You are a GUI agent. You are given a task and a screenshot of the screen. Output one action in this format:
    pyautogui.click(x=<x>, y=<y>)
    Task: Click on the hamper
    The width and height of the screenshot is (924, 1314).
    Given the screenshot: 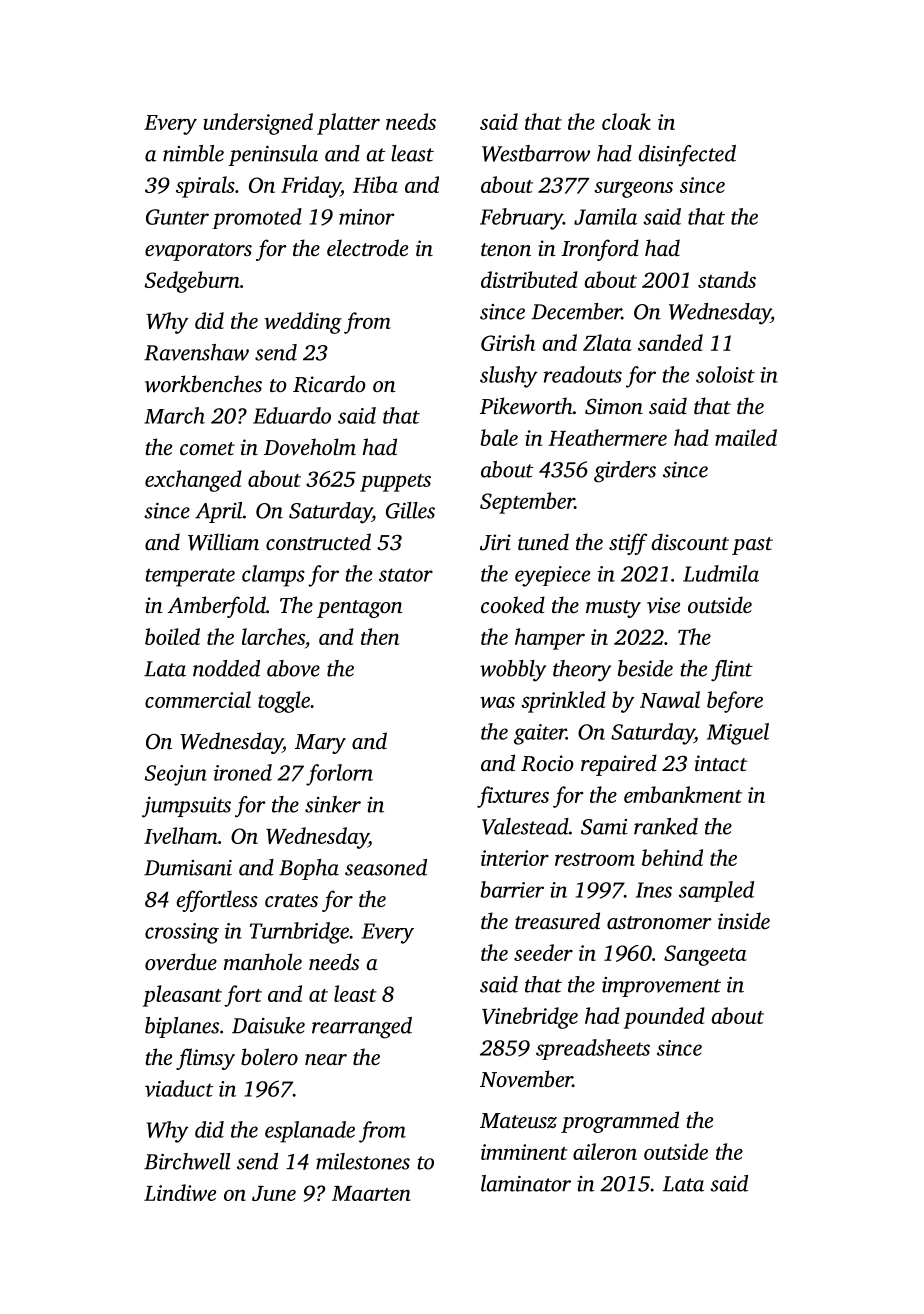 What is the action you would take?
    pyautogui.click(x=550, y=639)
